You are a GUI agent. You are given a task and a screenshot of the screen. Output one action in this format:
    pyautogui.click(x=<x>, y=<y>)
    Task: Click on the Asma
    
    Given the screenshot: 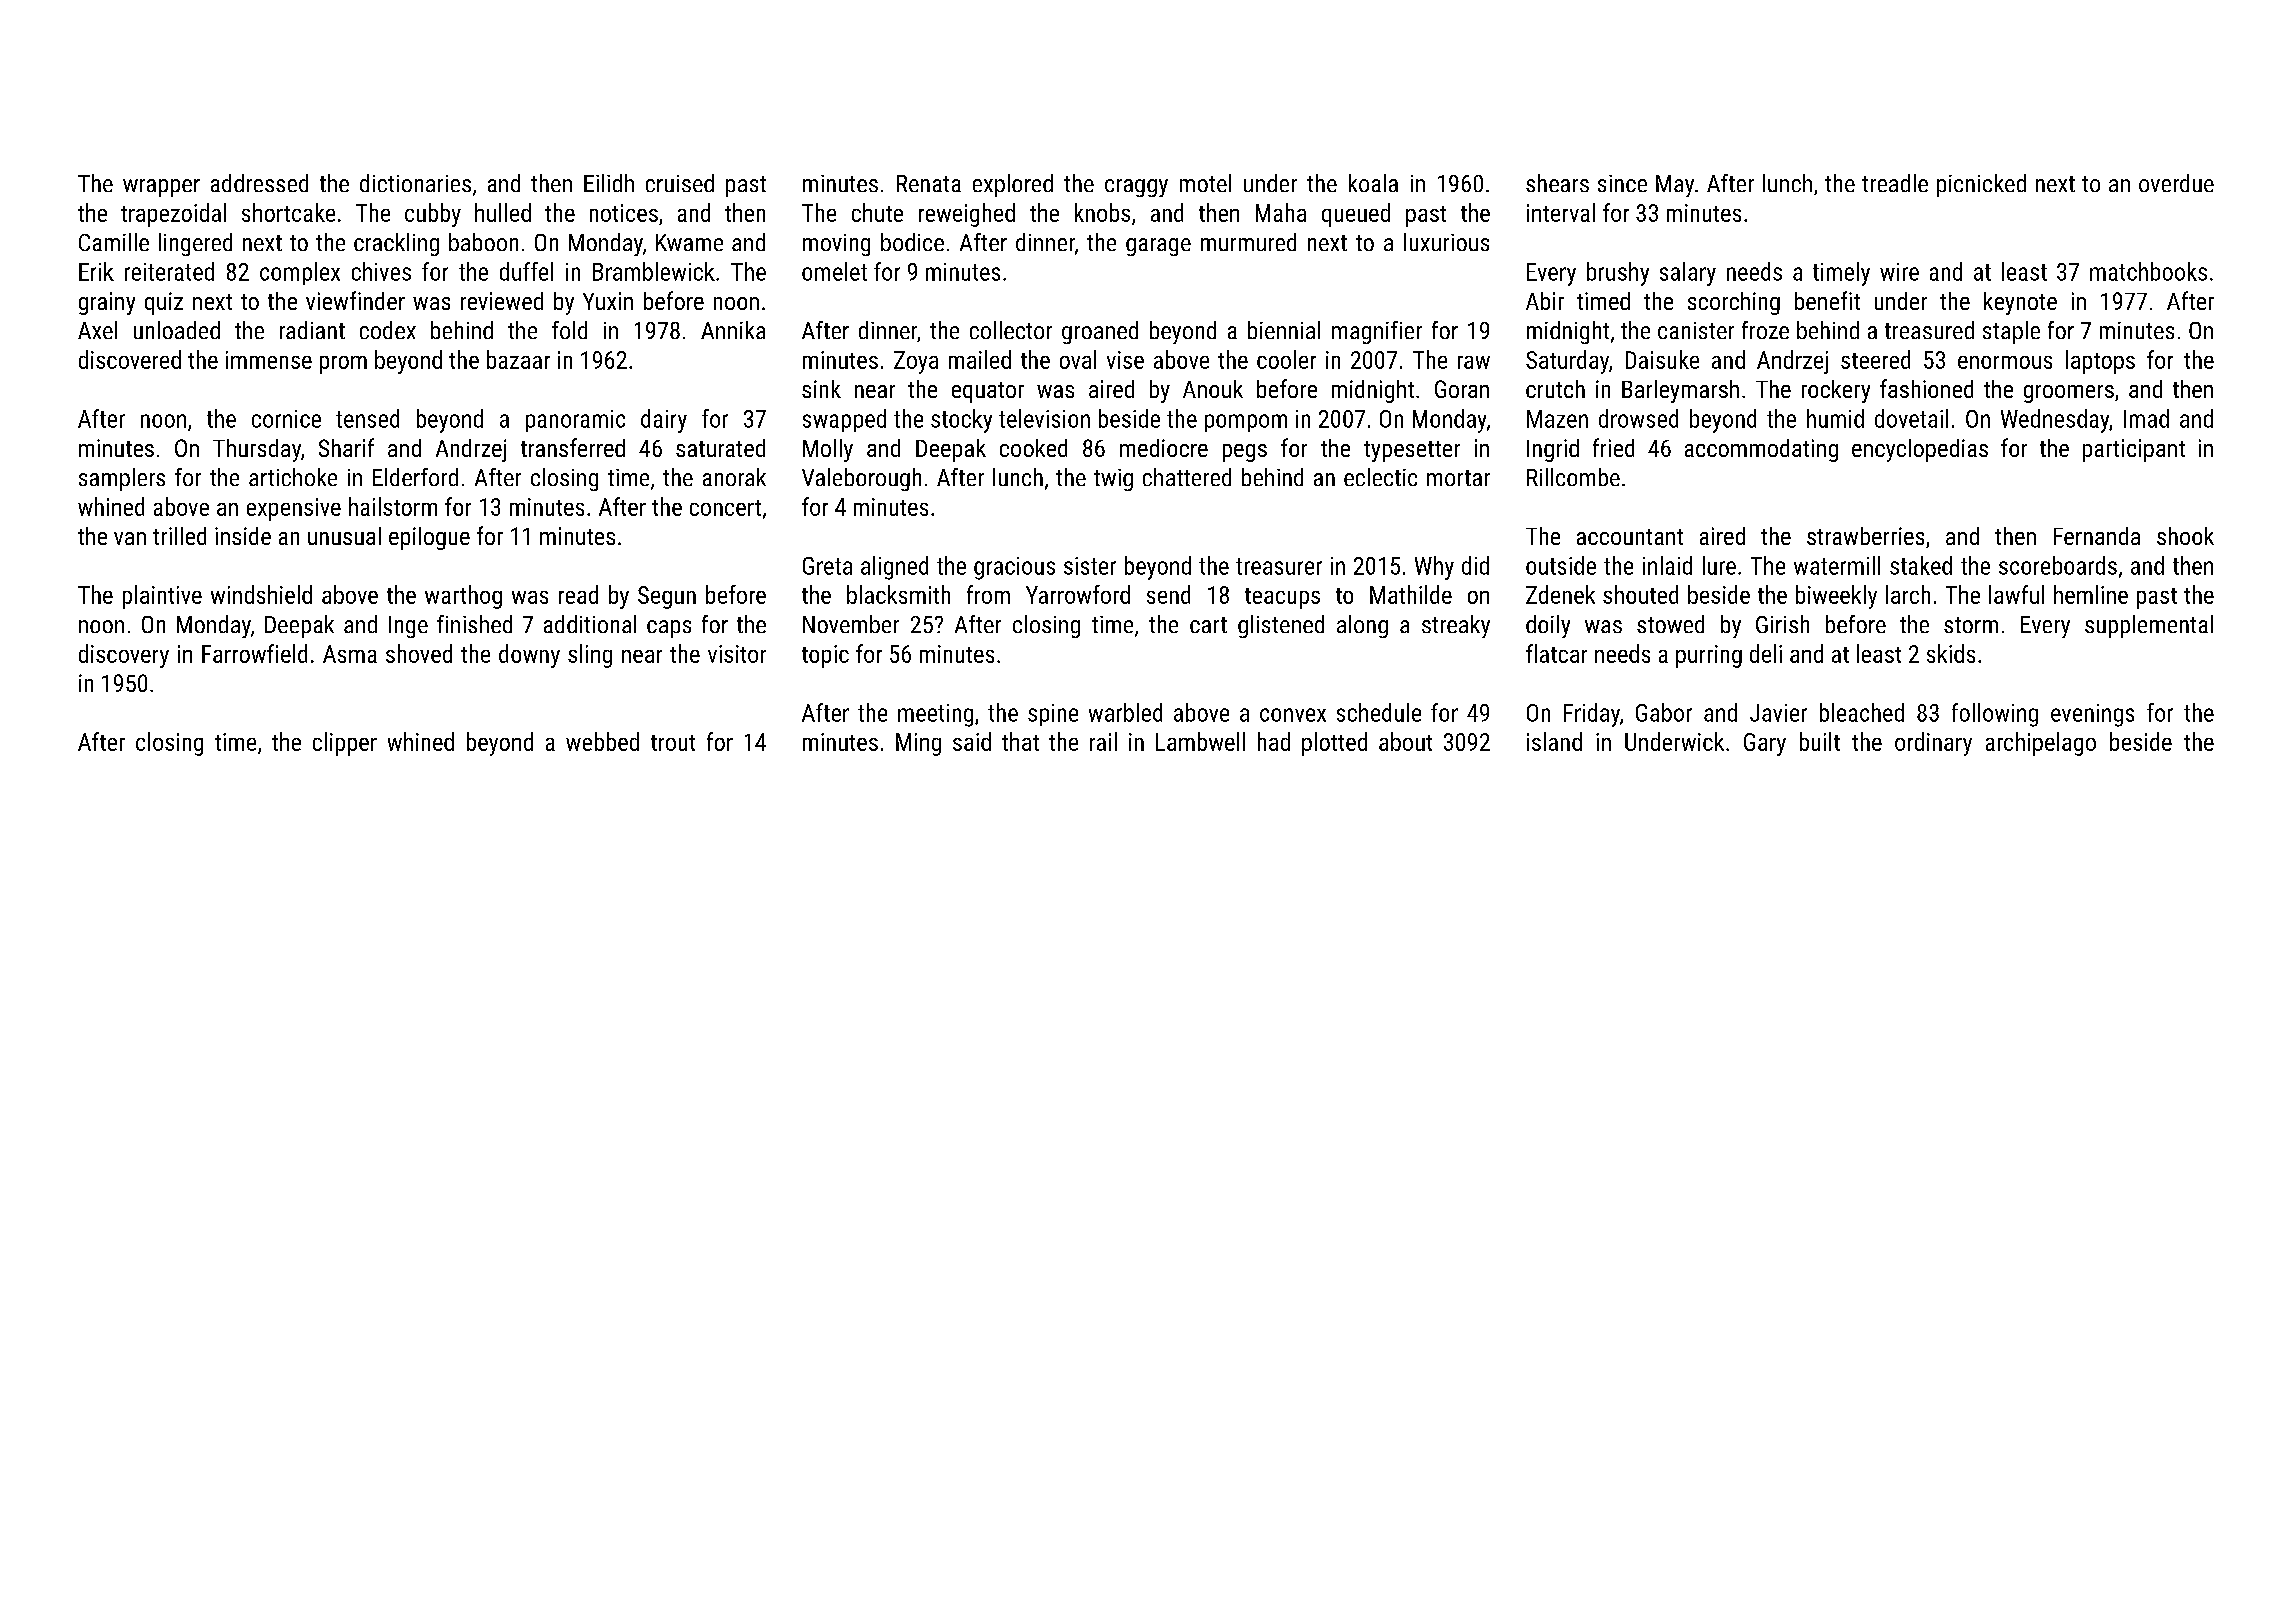 What is the action you would take?
    pyautogui.click(x=350, y=654)
